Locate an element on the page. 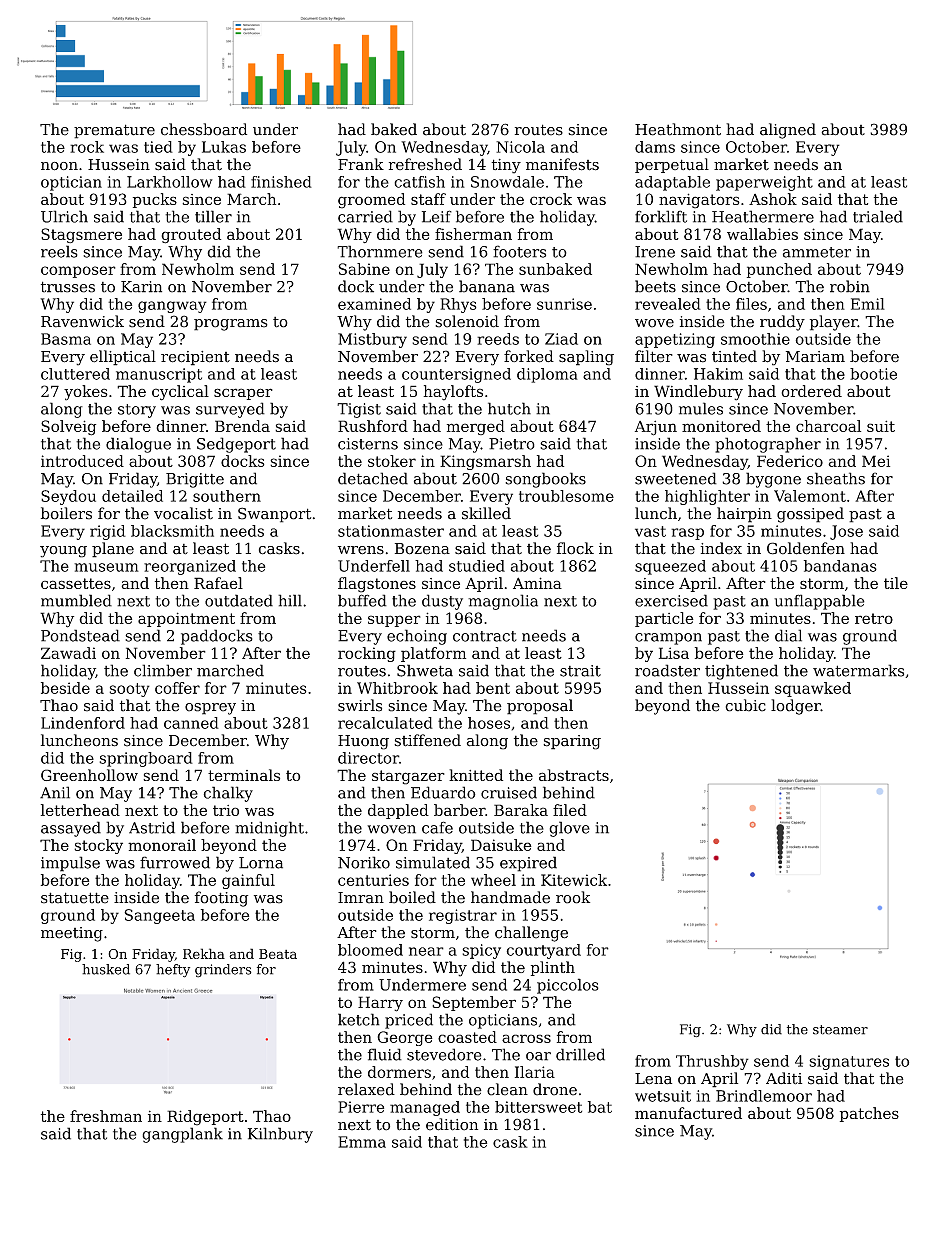  surveyed is located at coordinates (230, 410).
